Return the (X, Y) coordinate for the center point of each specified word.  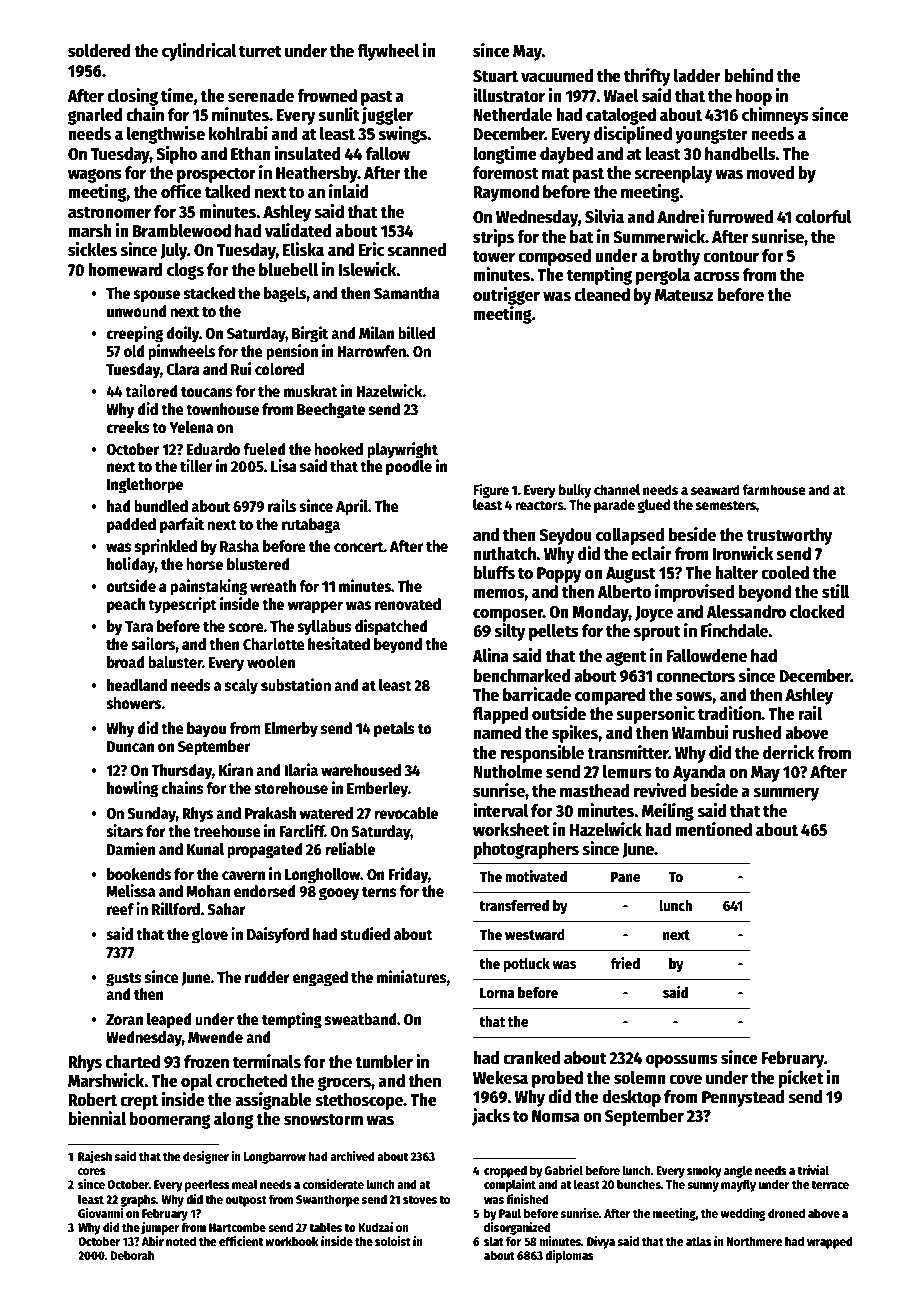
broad (126, 662)
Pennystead (743, 1098)
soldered (99, 51)
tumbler (384, 1062)
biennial (97, 1118)
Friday (408, 875)
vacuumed (557, 76)
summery (786, 794)
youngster (711, 136)
